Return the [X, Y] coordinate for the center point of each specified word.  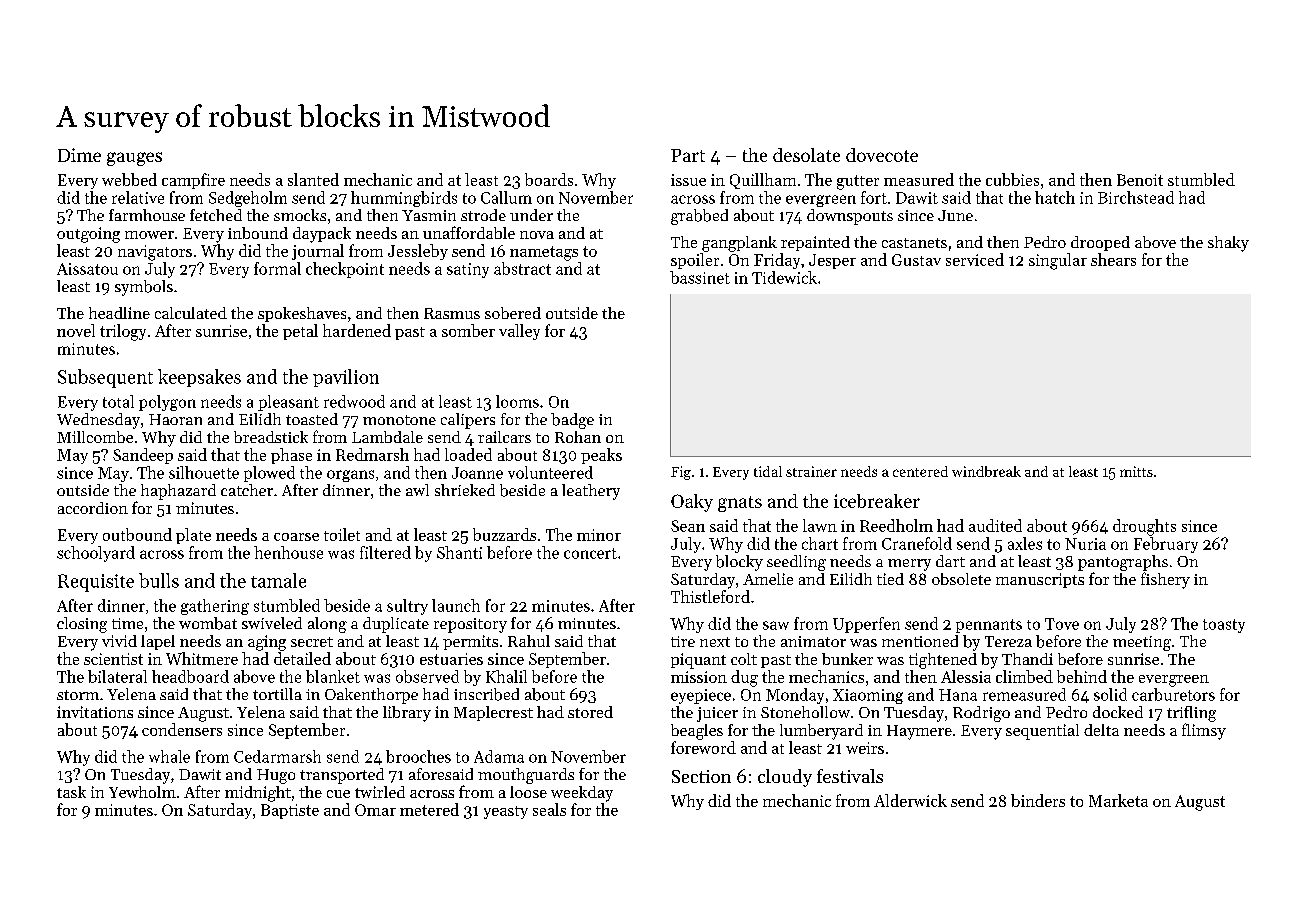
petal [300, 332]
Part [688, 155]
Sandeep [143, 456]
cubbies [1012, 179]
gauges [134, 159]
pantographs [1123, 563]
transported [342, 776]
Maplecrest [493, 713]
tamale [278, 580]
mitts [1136, 471]
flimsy [1204, 731]
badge [572, 421]
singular [1058, 261]
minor [599, 535]
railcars [504, 437]
